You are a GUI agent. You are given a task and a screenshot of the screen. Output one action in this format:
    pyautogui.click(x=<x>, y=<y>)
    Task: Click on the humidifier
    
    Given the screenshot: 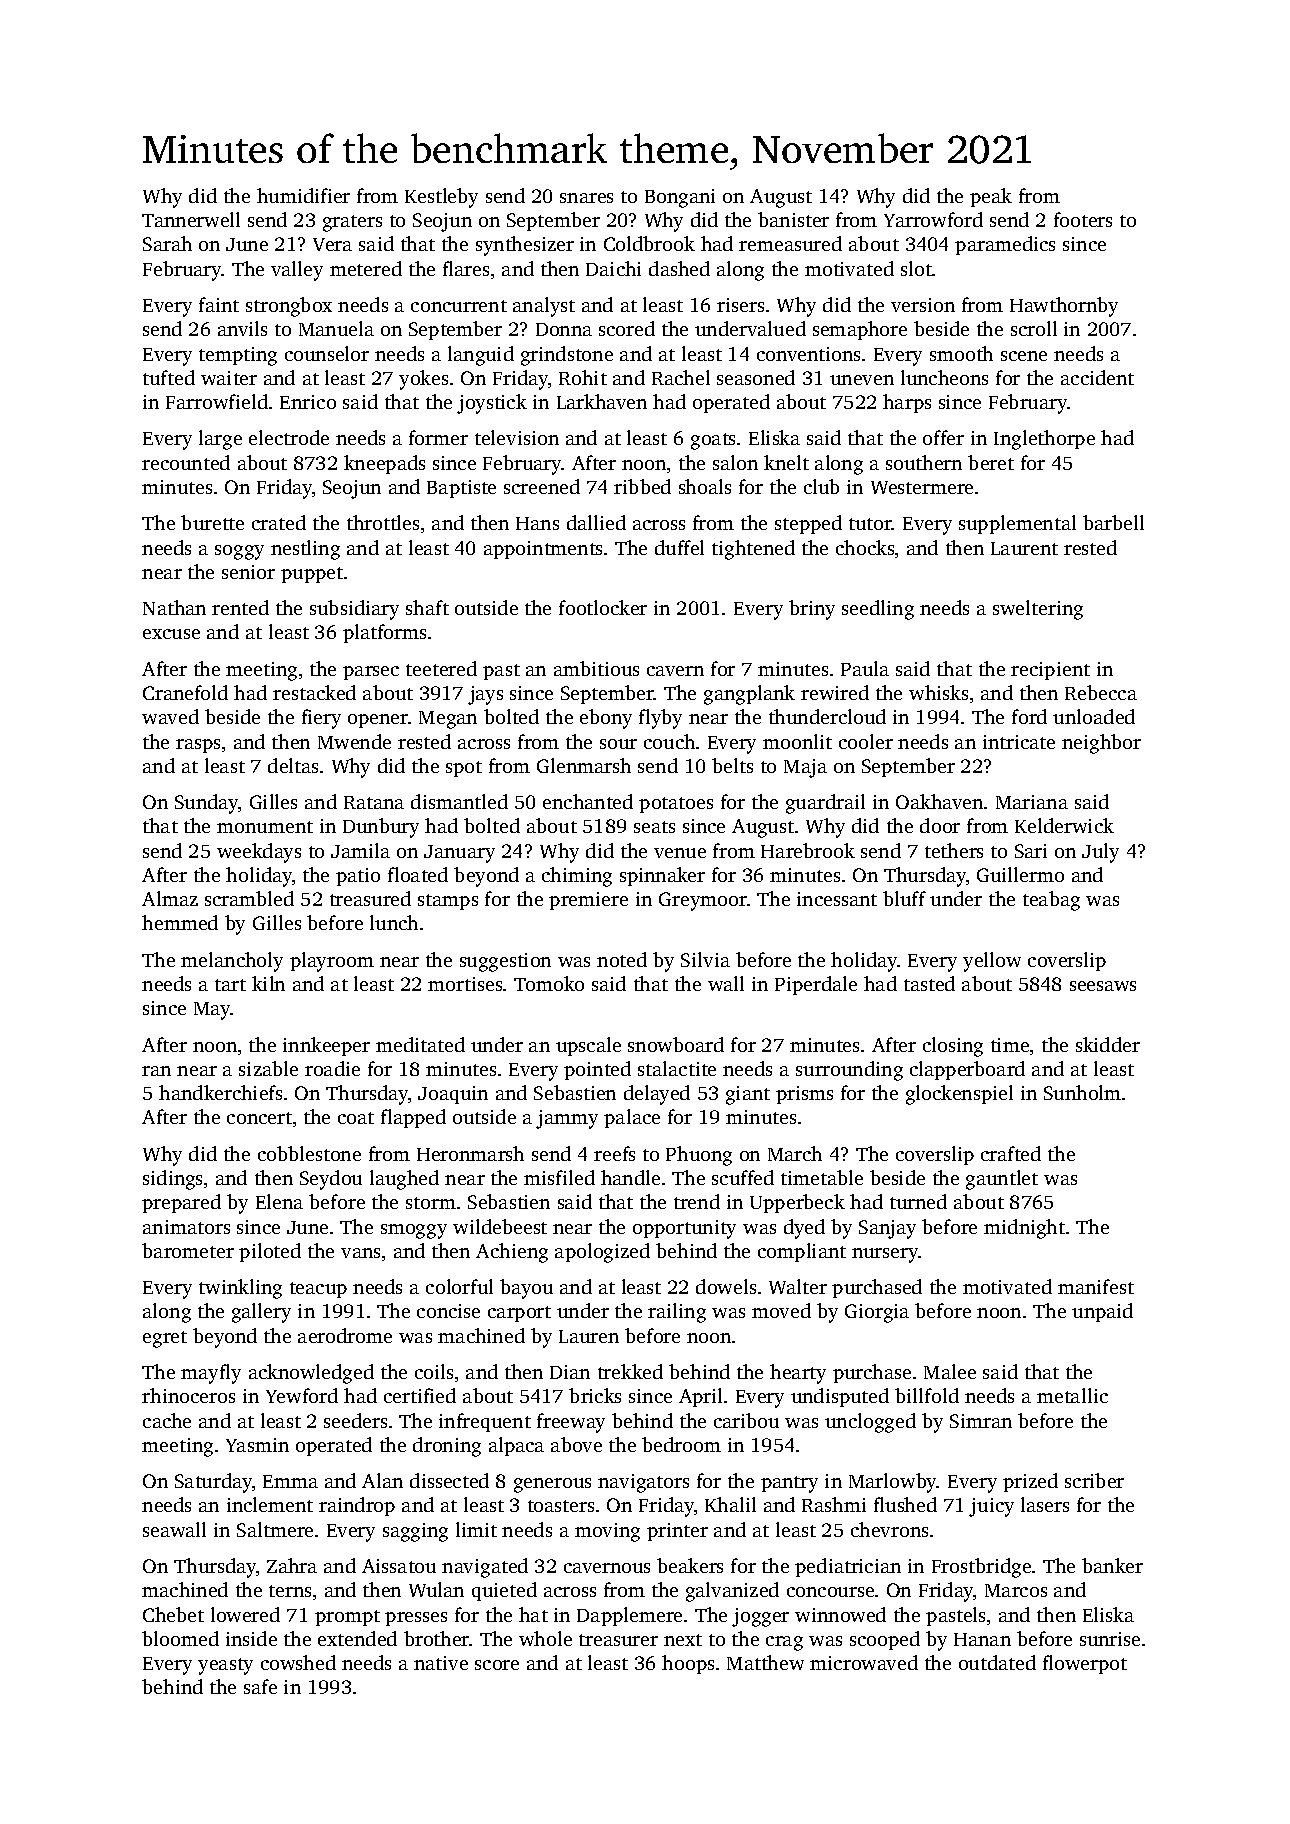 What is the action you would take?
    pyautogui.click(x=303, y=195)
